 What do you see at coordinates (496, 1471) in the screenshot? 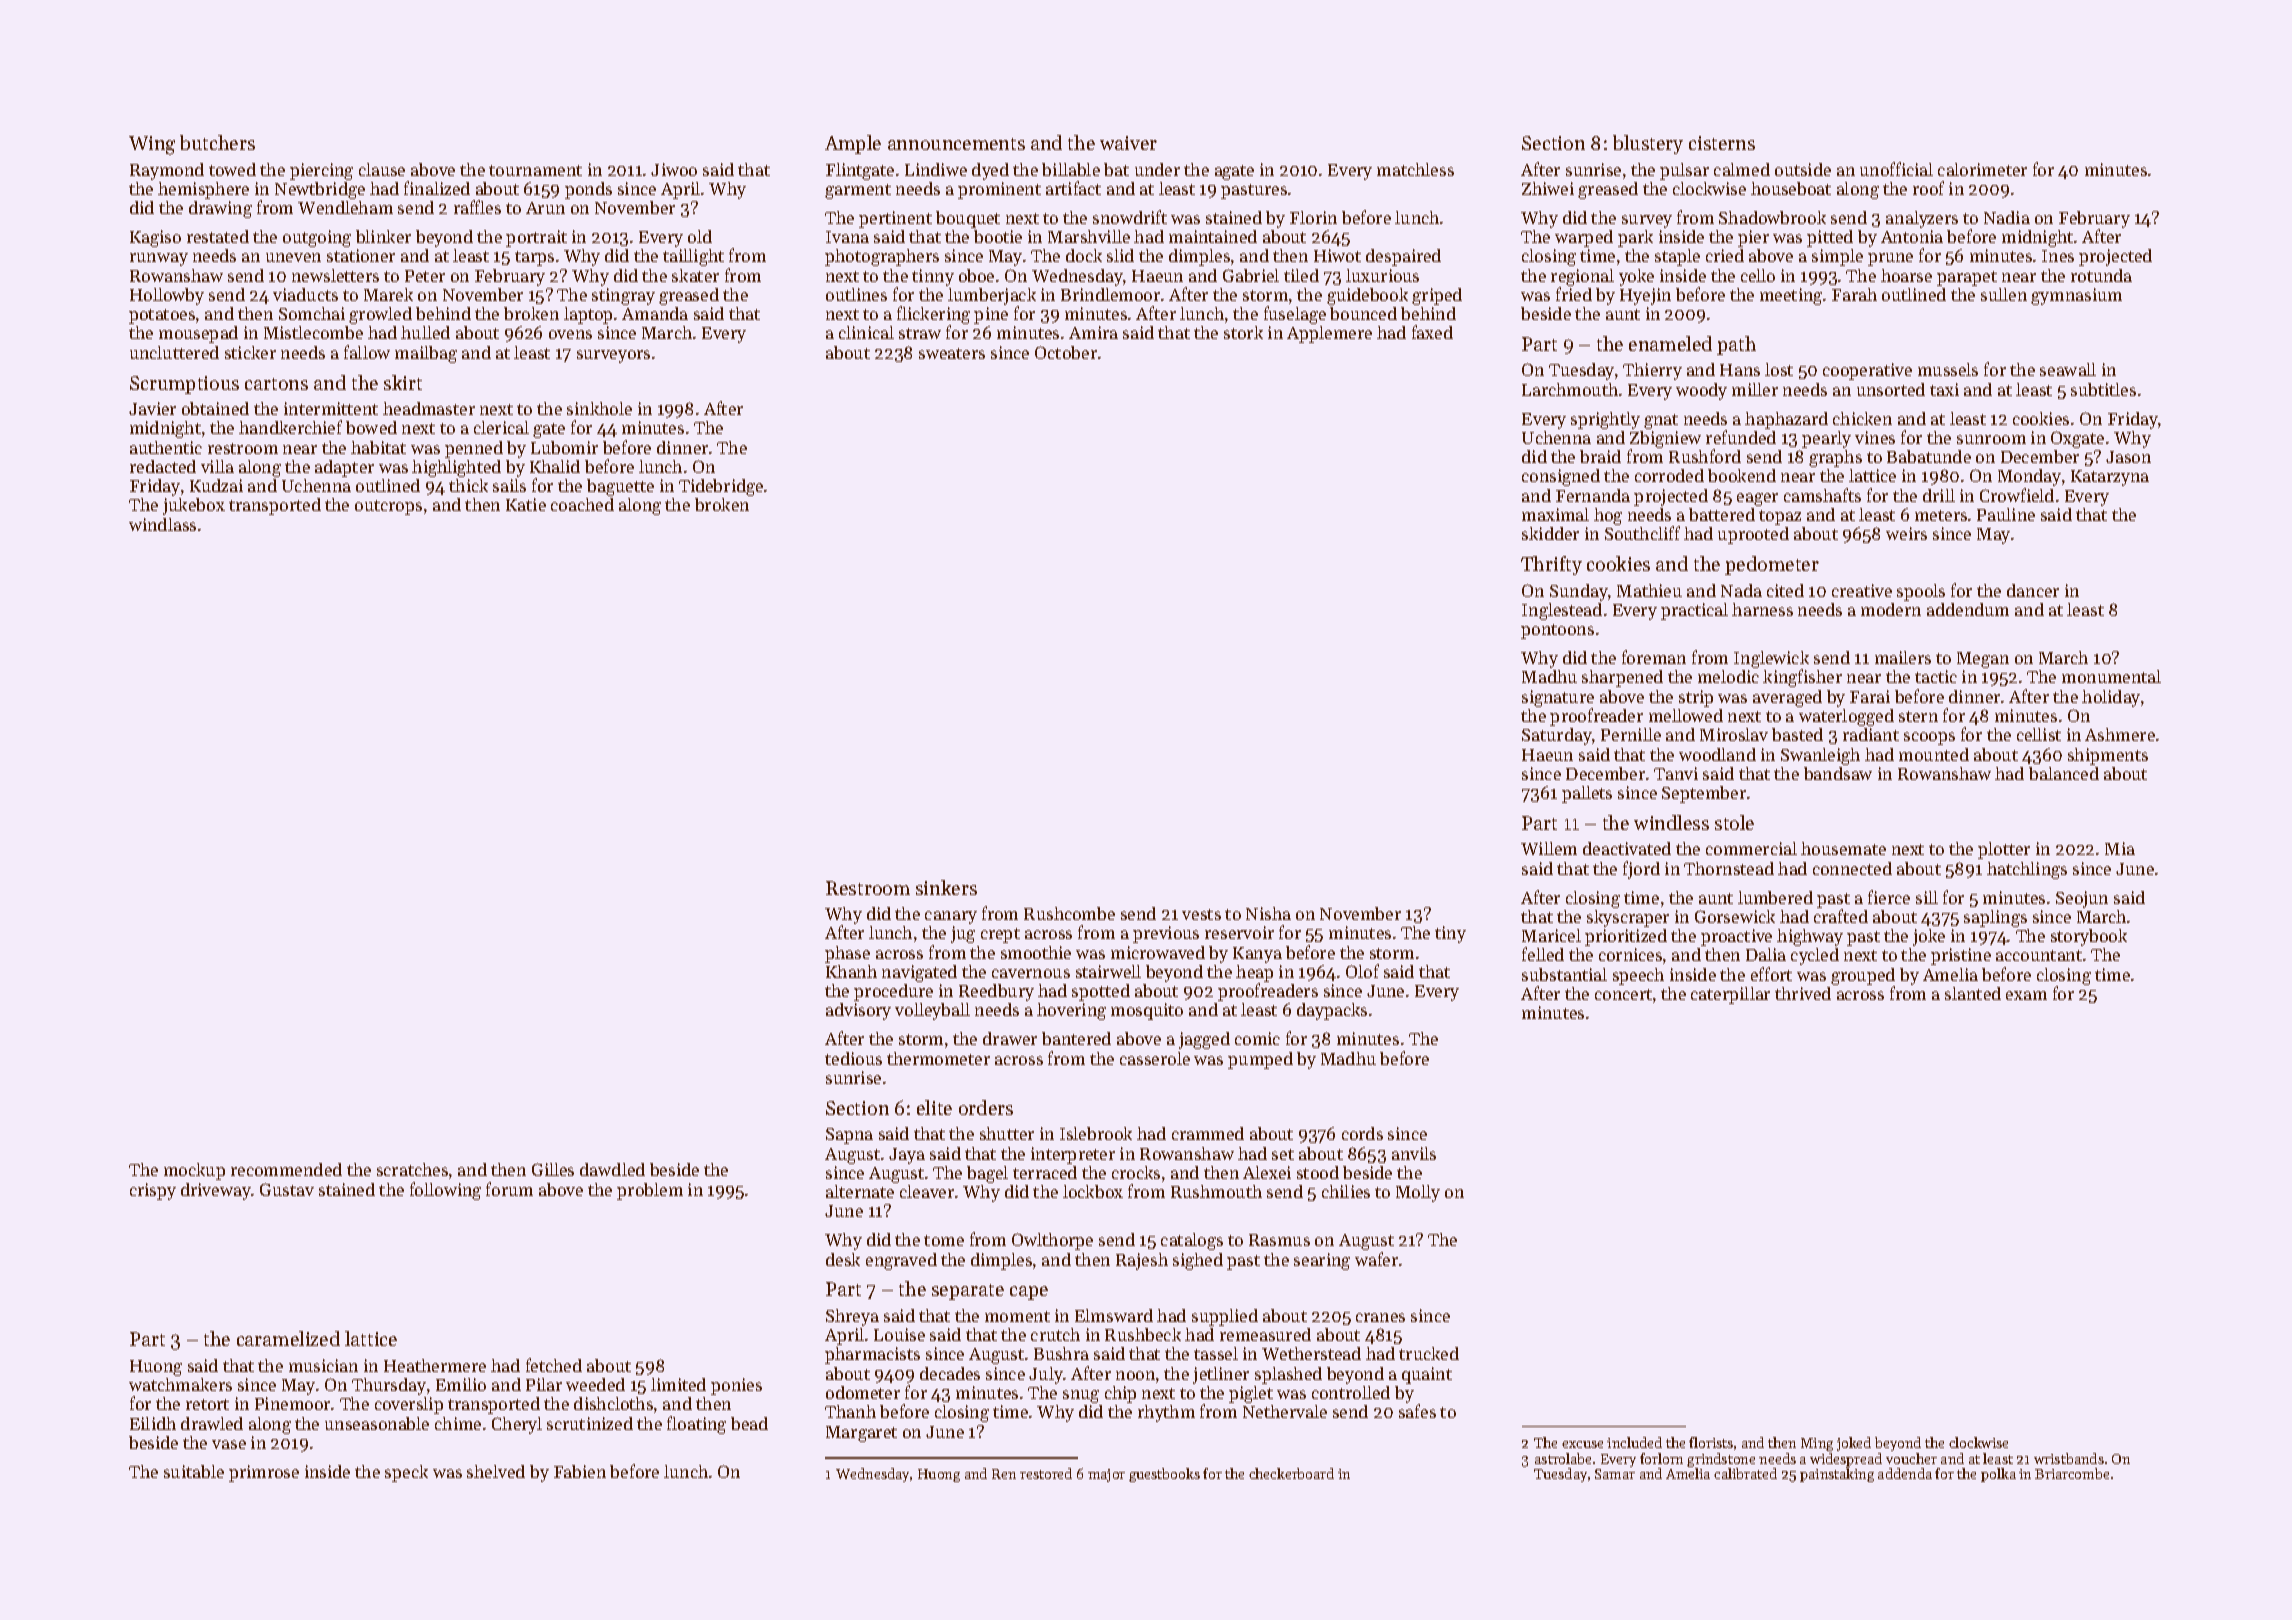
I see `shelved` at bounding box center [496, 1471].
